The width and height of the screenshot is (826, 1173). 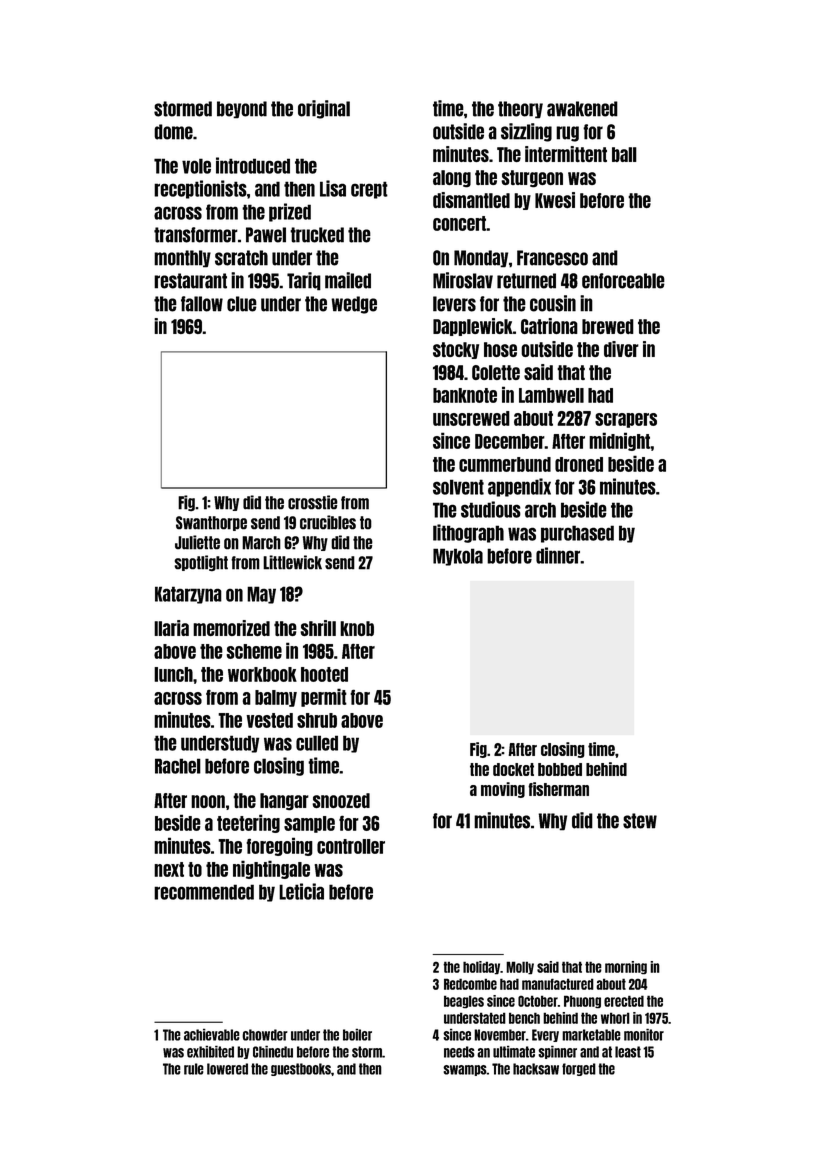 I want to click on crept, so click(x=369, y=190).
